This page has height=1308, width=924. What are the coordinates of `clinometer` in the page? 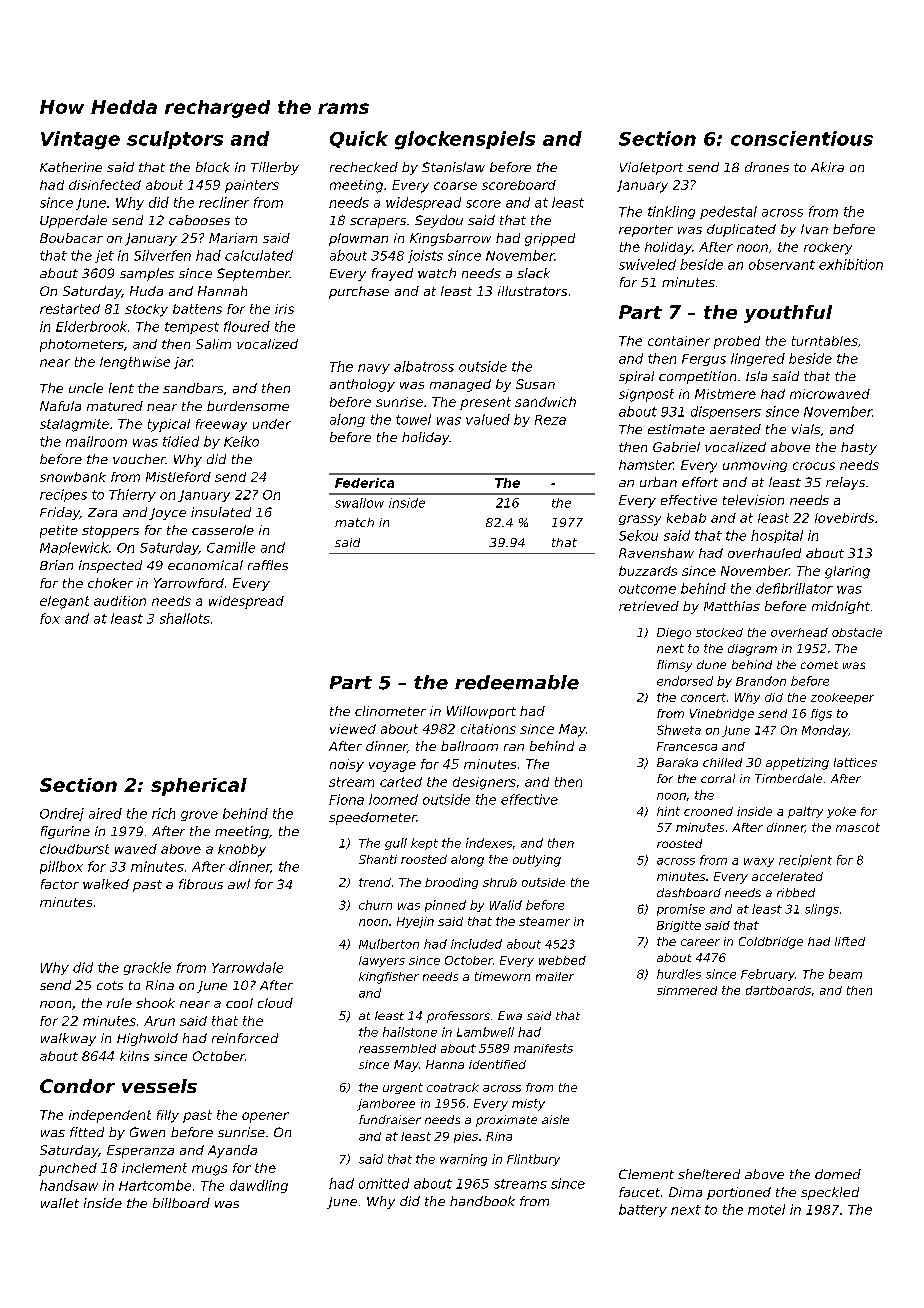 It's located at (390, 711).
